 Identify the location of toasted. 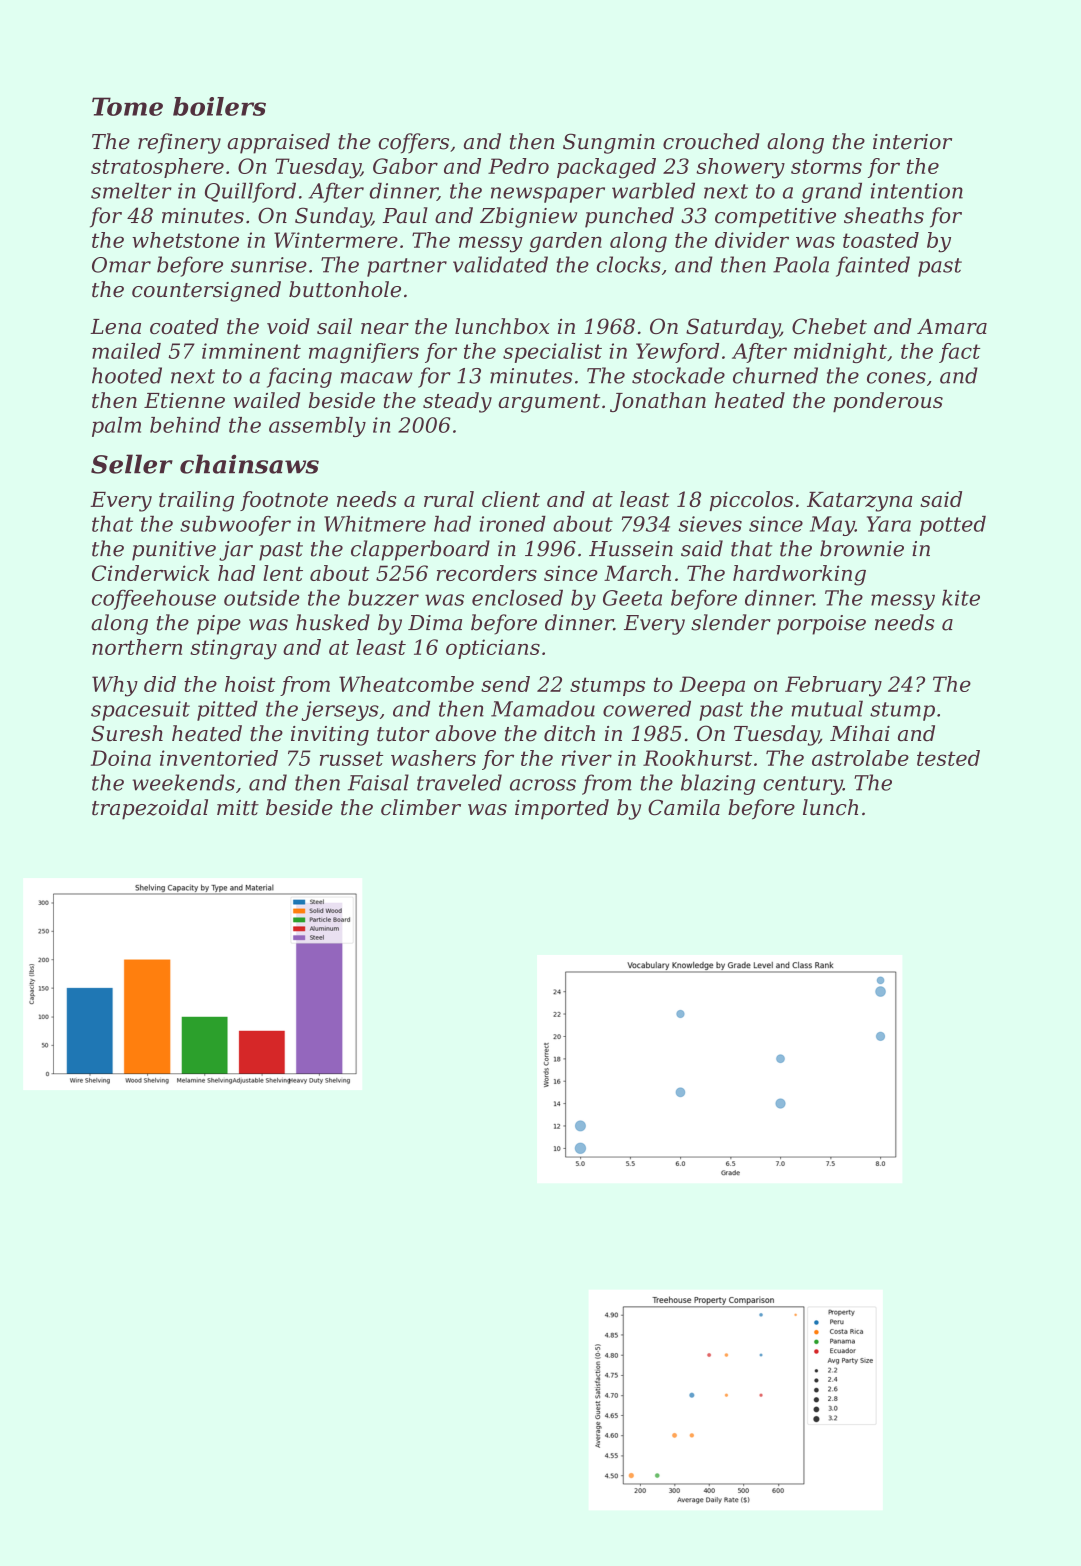
(881, 240).
